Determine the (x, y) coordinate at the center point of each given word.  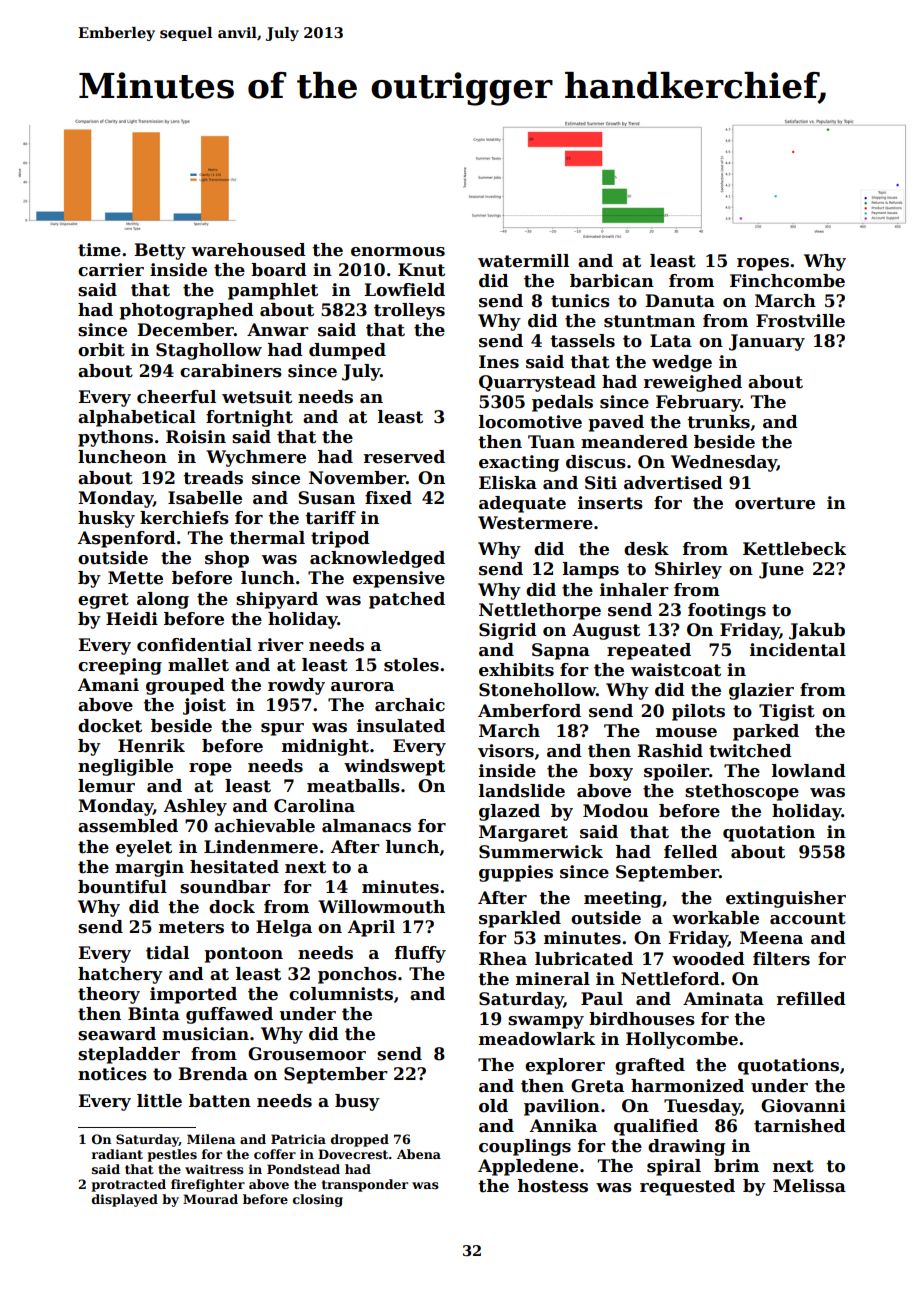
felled (691, 852)
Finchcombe (787, 281)
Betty (160, 251)
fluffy (420, 954)
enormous (398, 252)
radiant (117, 1154)
